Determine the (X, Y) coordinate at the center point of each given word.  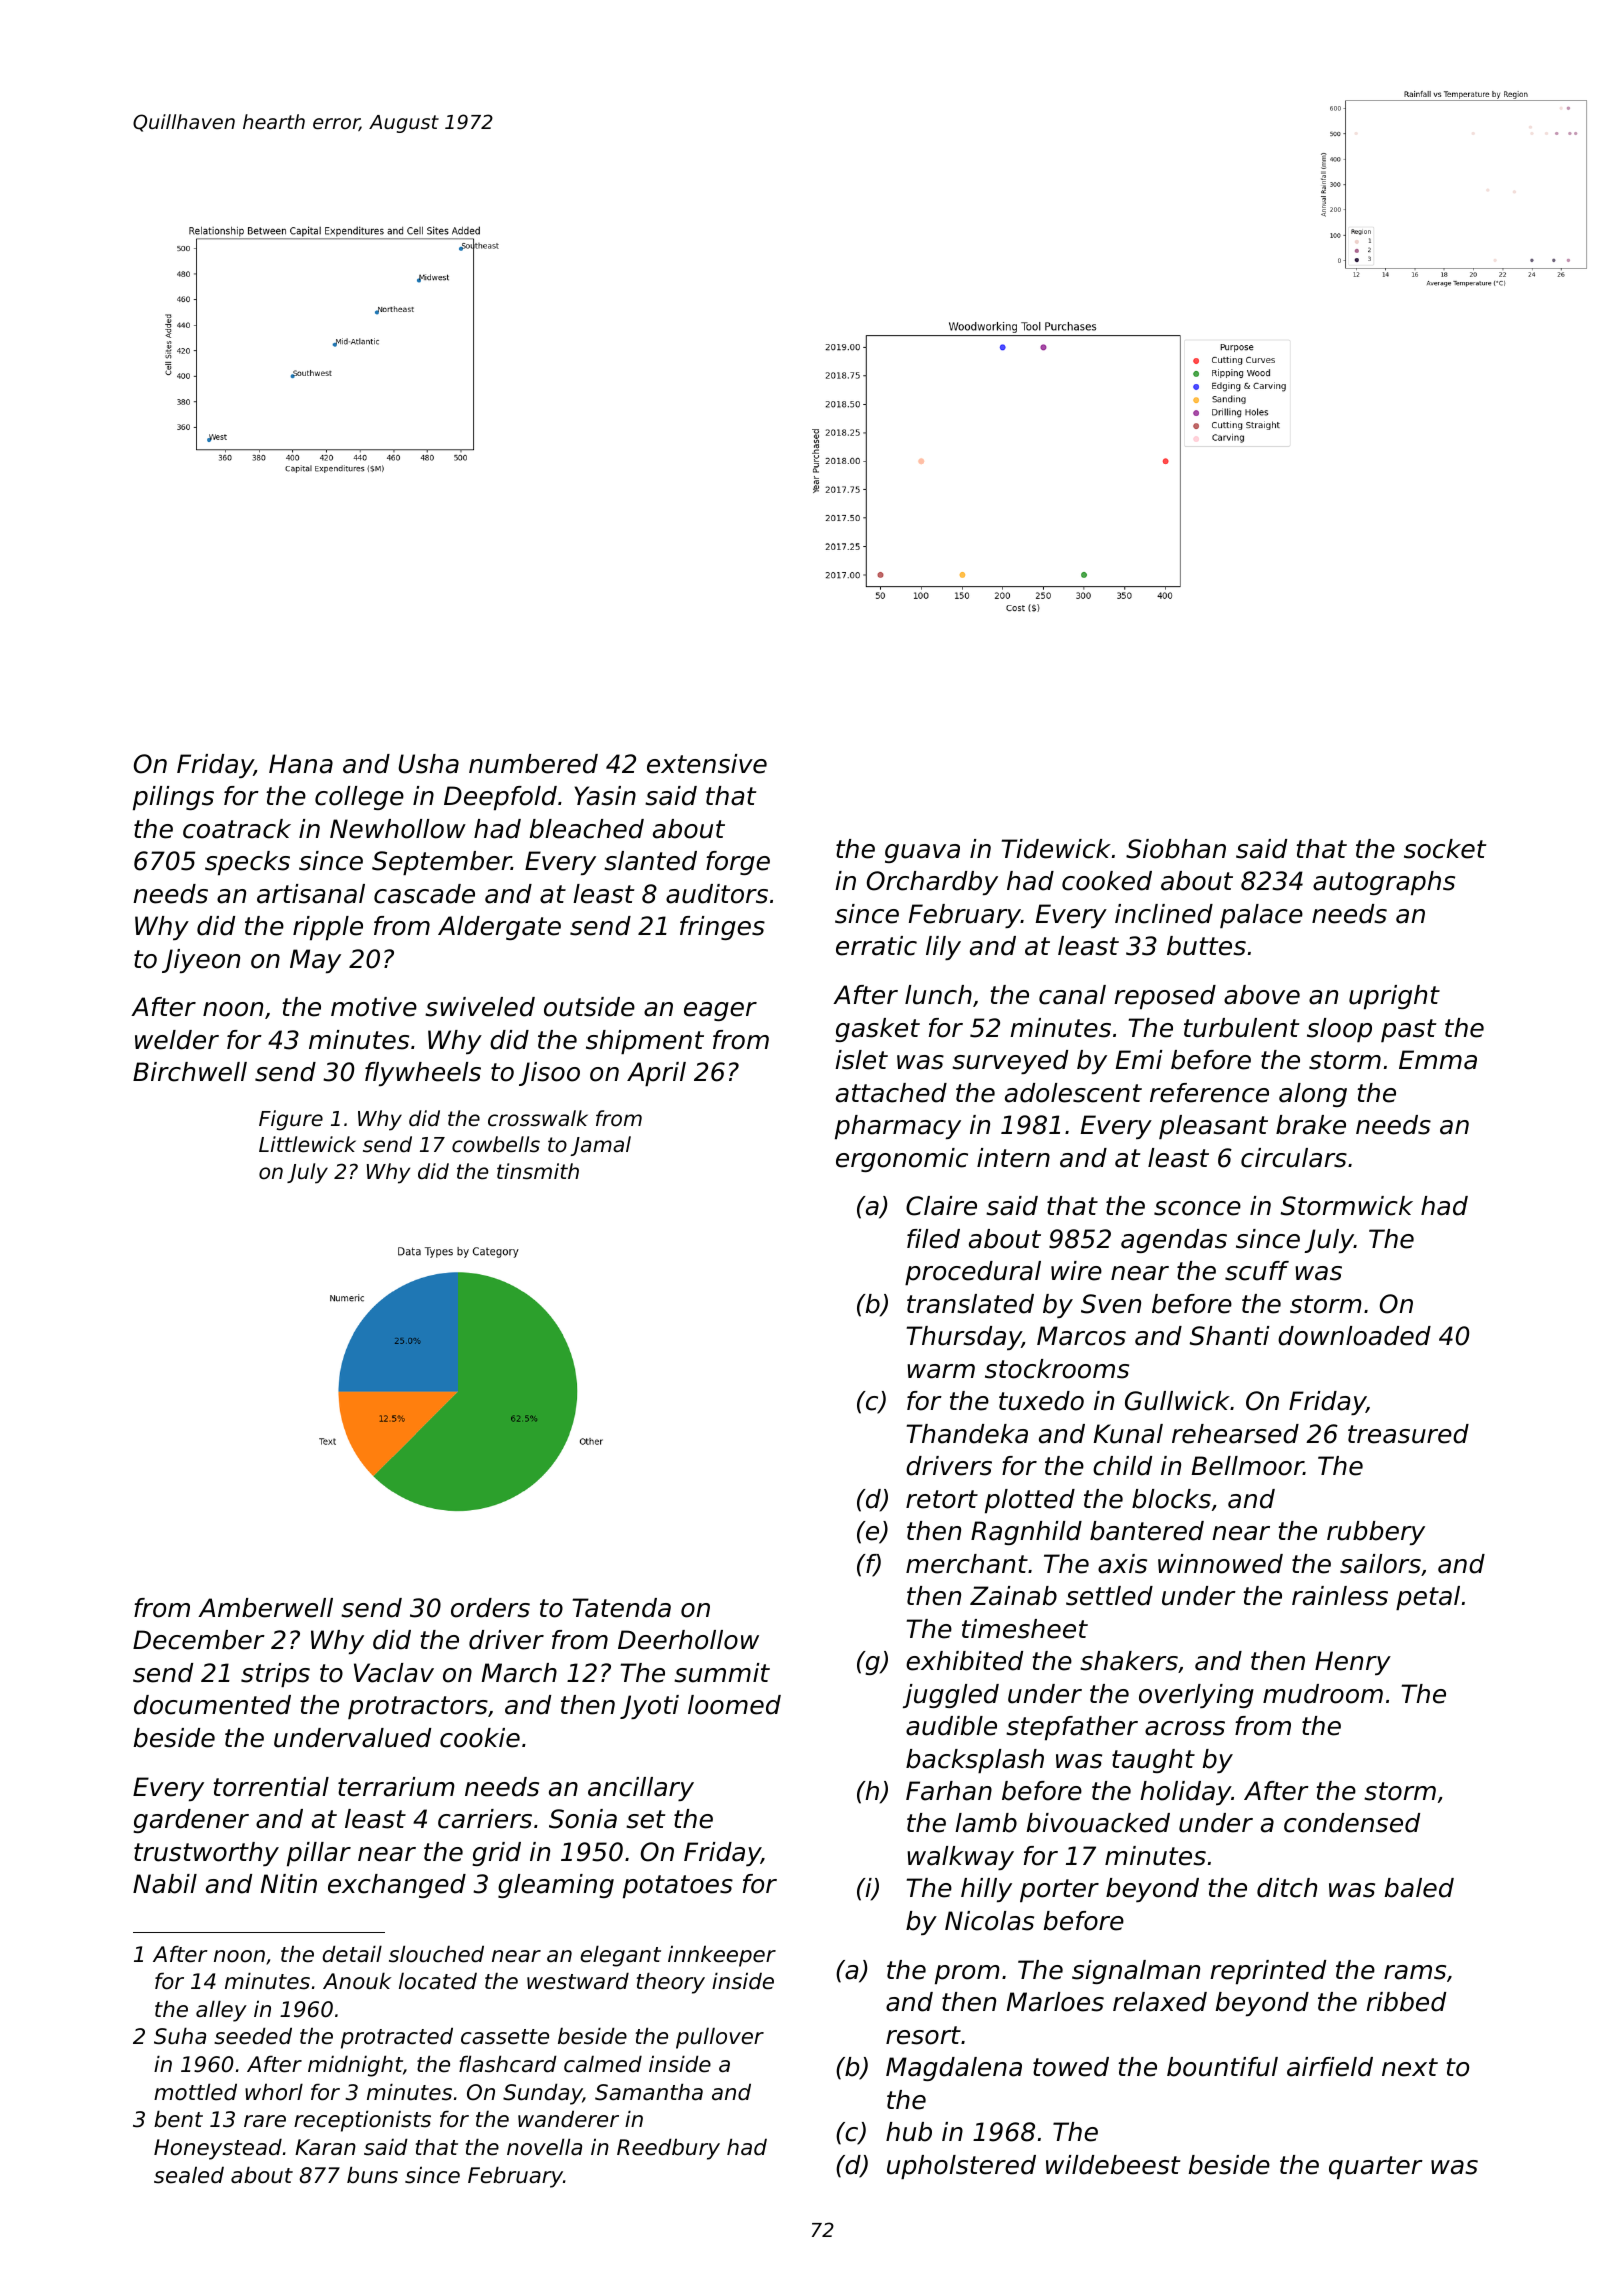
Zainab (1013, 1596)
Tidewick (1056, 849)
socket (1445, 849)
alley (221, 2011)
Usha (428, 764)
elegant (621, 1956)
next (1410, 2067)
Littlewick (307, 1144)
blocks (1171, 1499)
